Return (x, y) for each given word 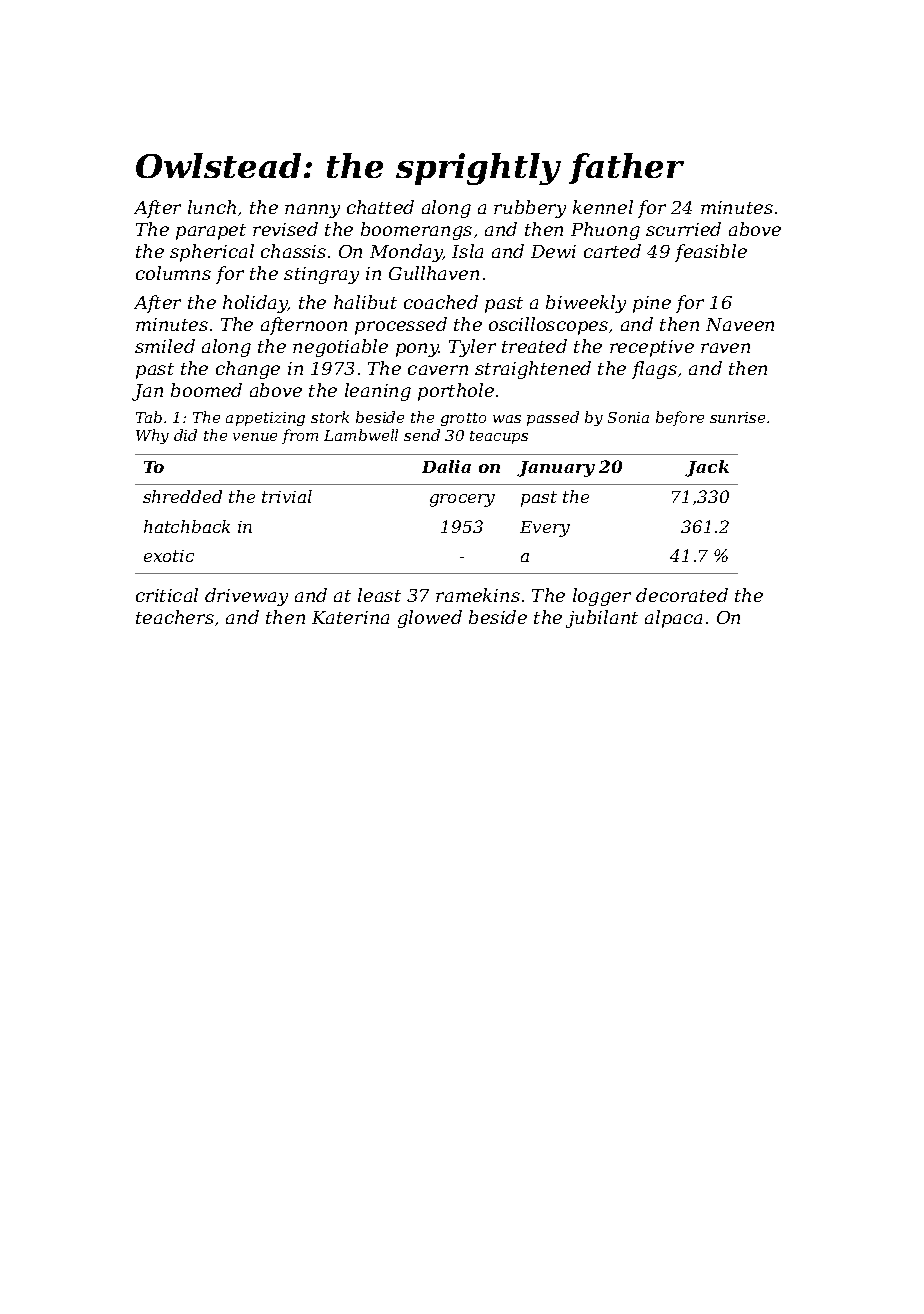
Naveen (740, 324)
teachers (175, 617)
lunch (212, 207)
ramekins (478, 595)
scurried (683, 229)
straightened (533, 370)
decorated (682, 595)
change (248, 370)
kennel (603, 207)
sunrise (737, 417)
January (556, 469)
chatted (380, 207)
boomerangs (416, 231)
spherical (212, 253)
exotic (169, 556)
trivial (287, 496)
